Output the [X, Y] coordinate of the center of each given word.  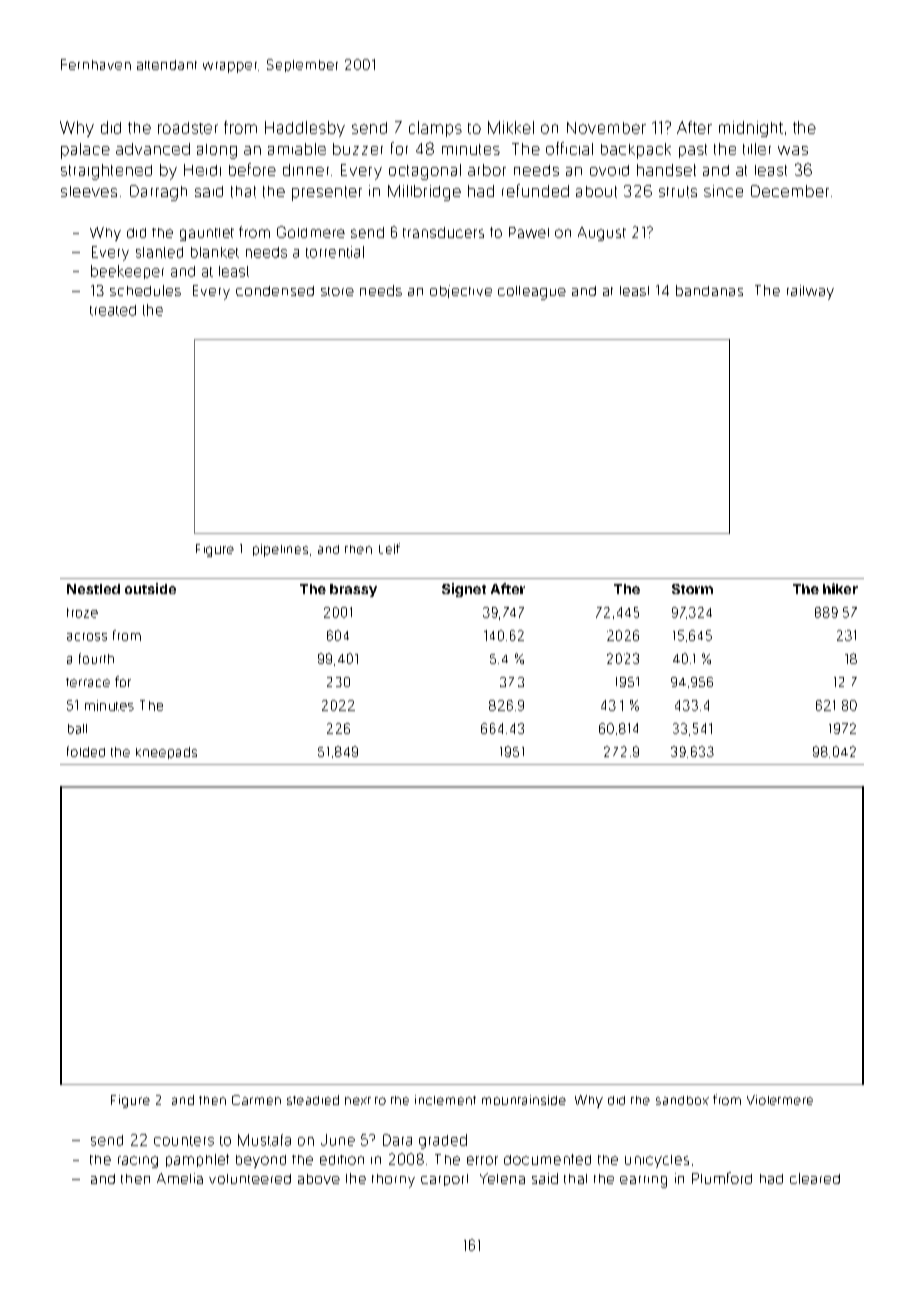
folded [86, 751]
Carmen [256, 1100]
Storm [692, 589]
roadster [188, 128]
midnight [751, 129]
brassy [353, 590]
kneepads [166, 753]
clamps [435, 129]
